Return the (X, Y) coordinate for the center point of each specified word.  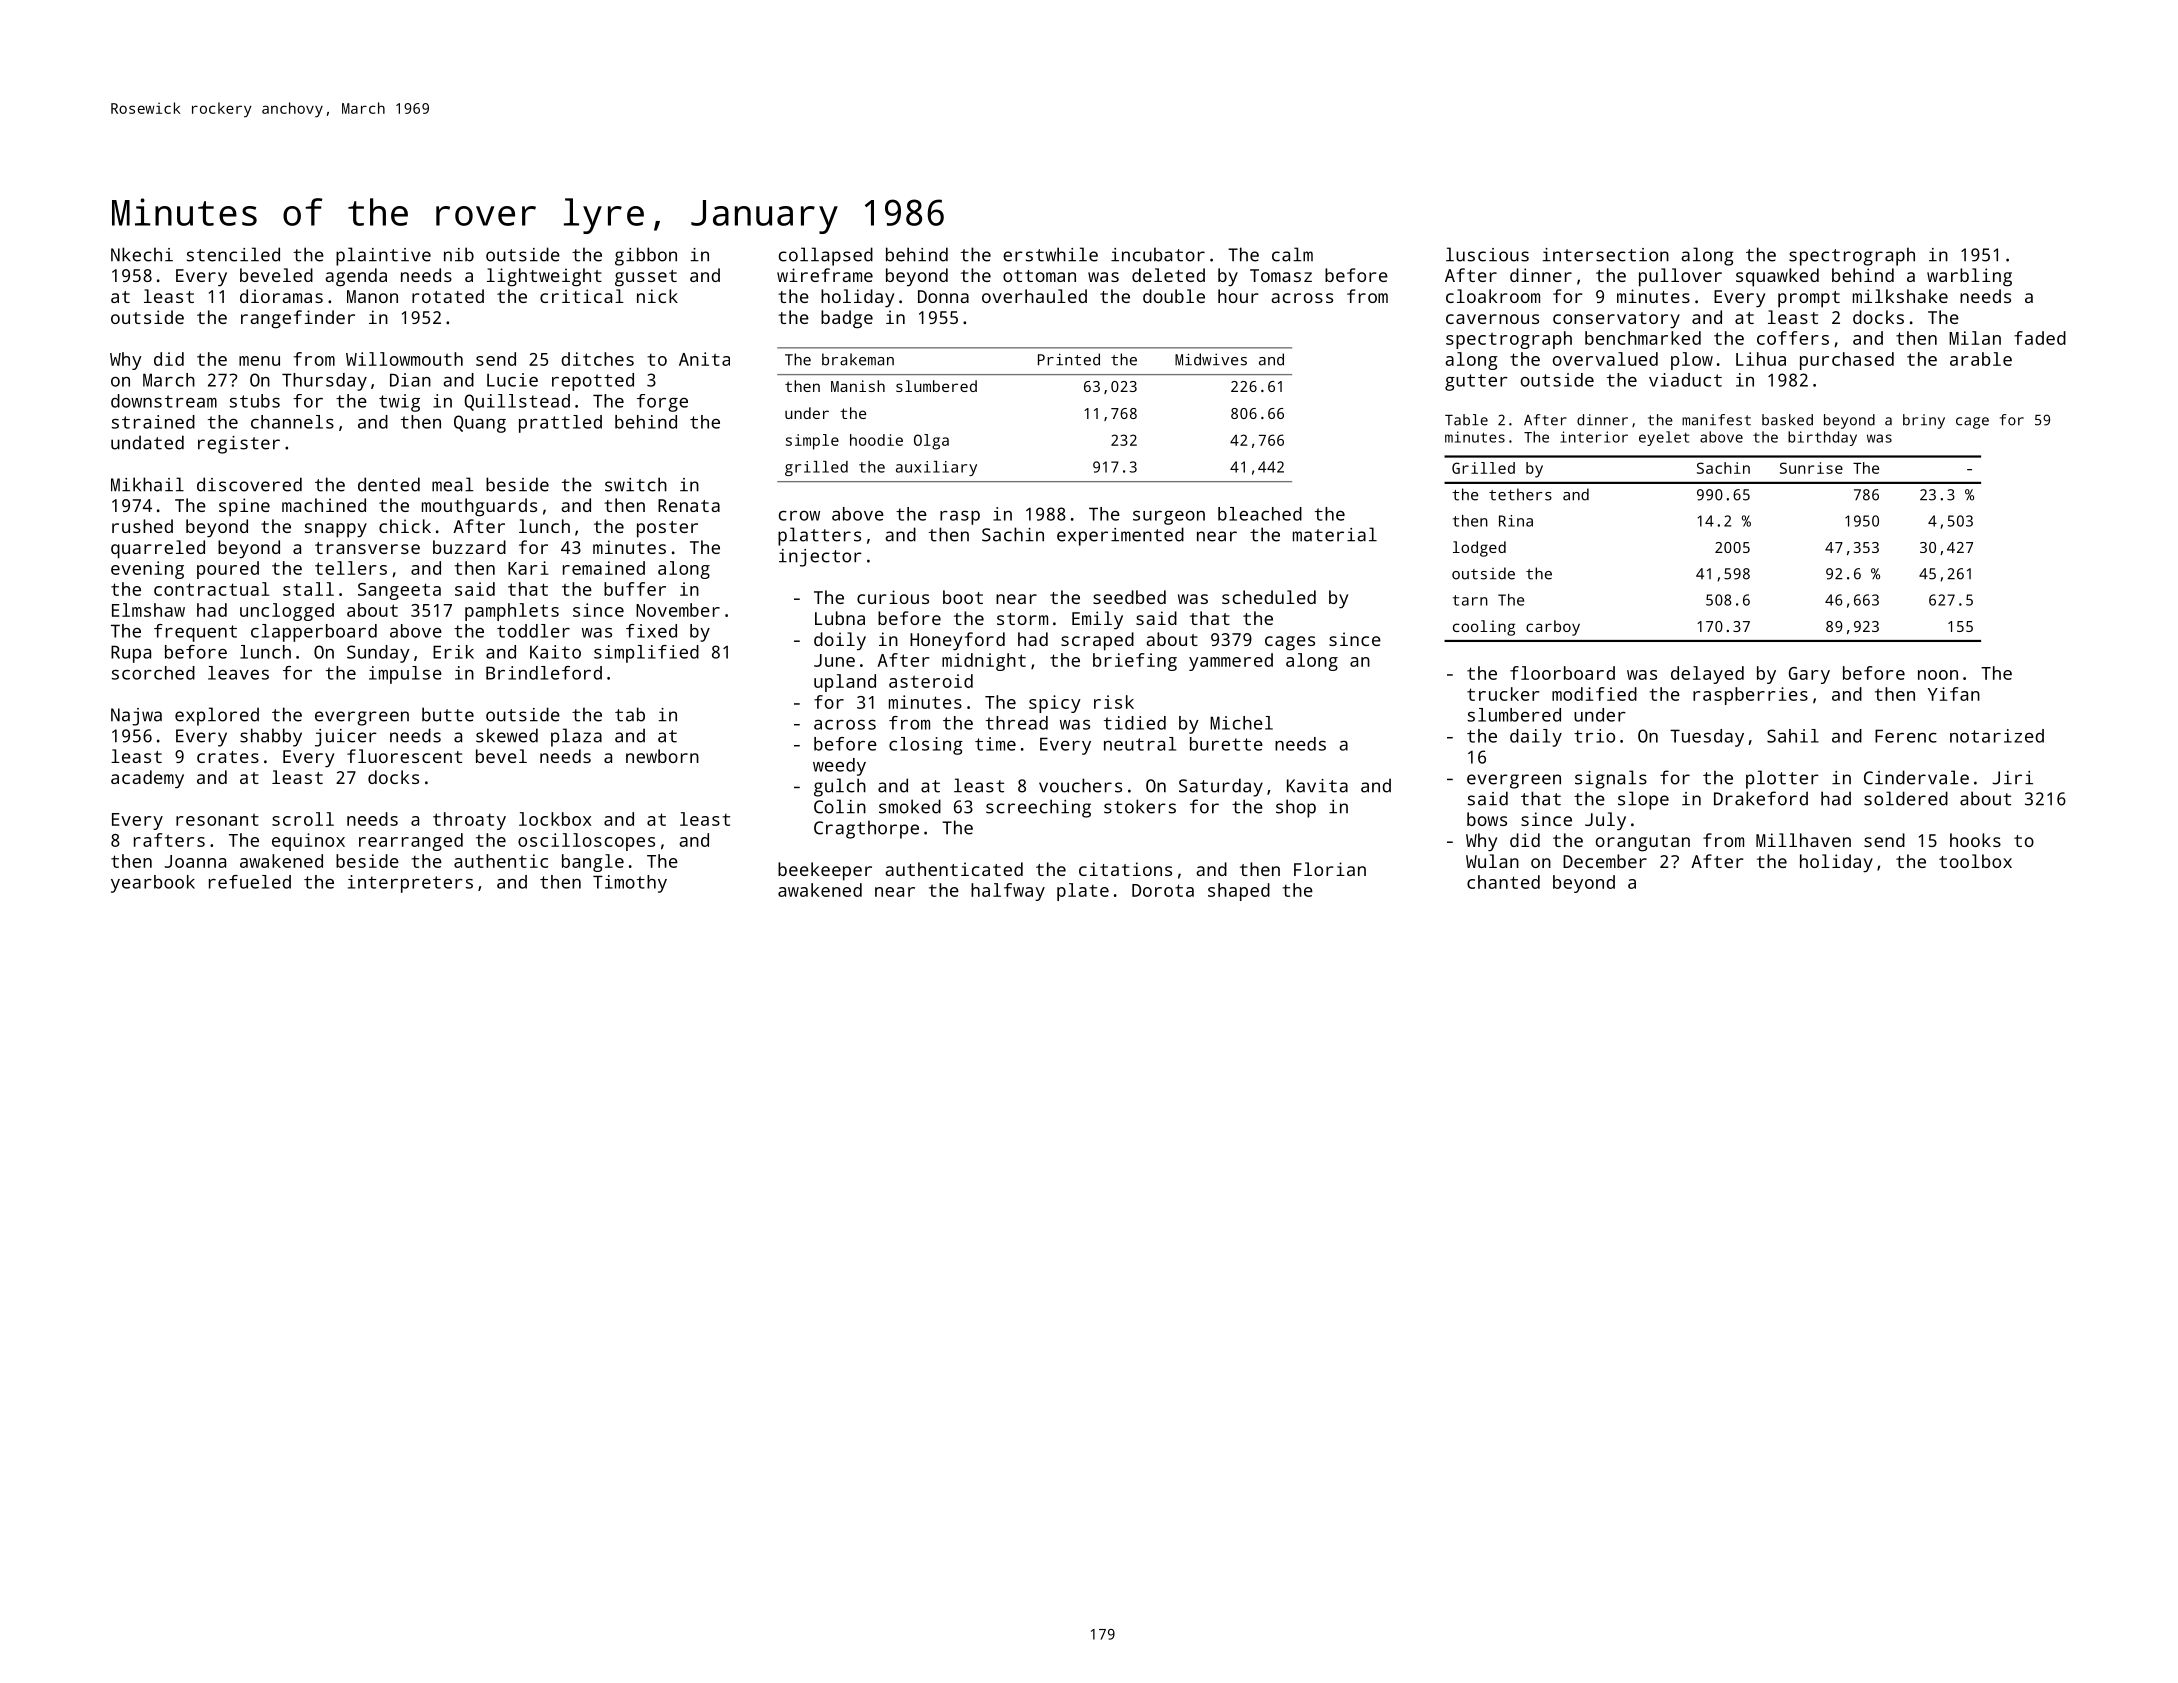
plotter (1782, 779)
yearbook (153, 884)
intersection (1606, 255)
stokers (1140, 806)
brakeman (858, 359)
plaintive (383, 256)
